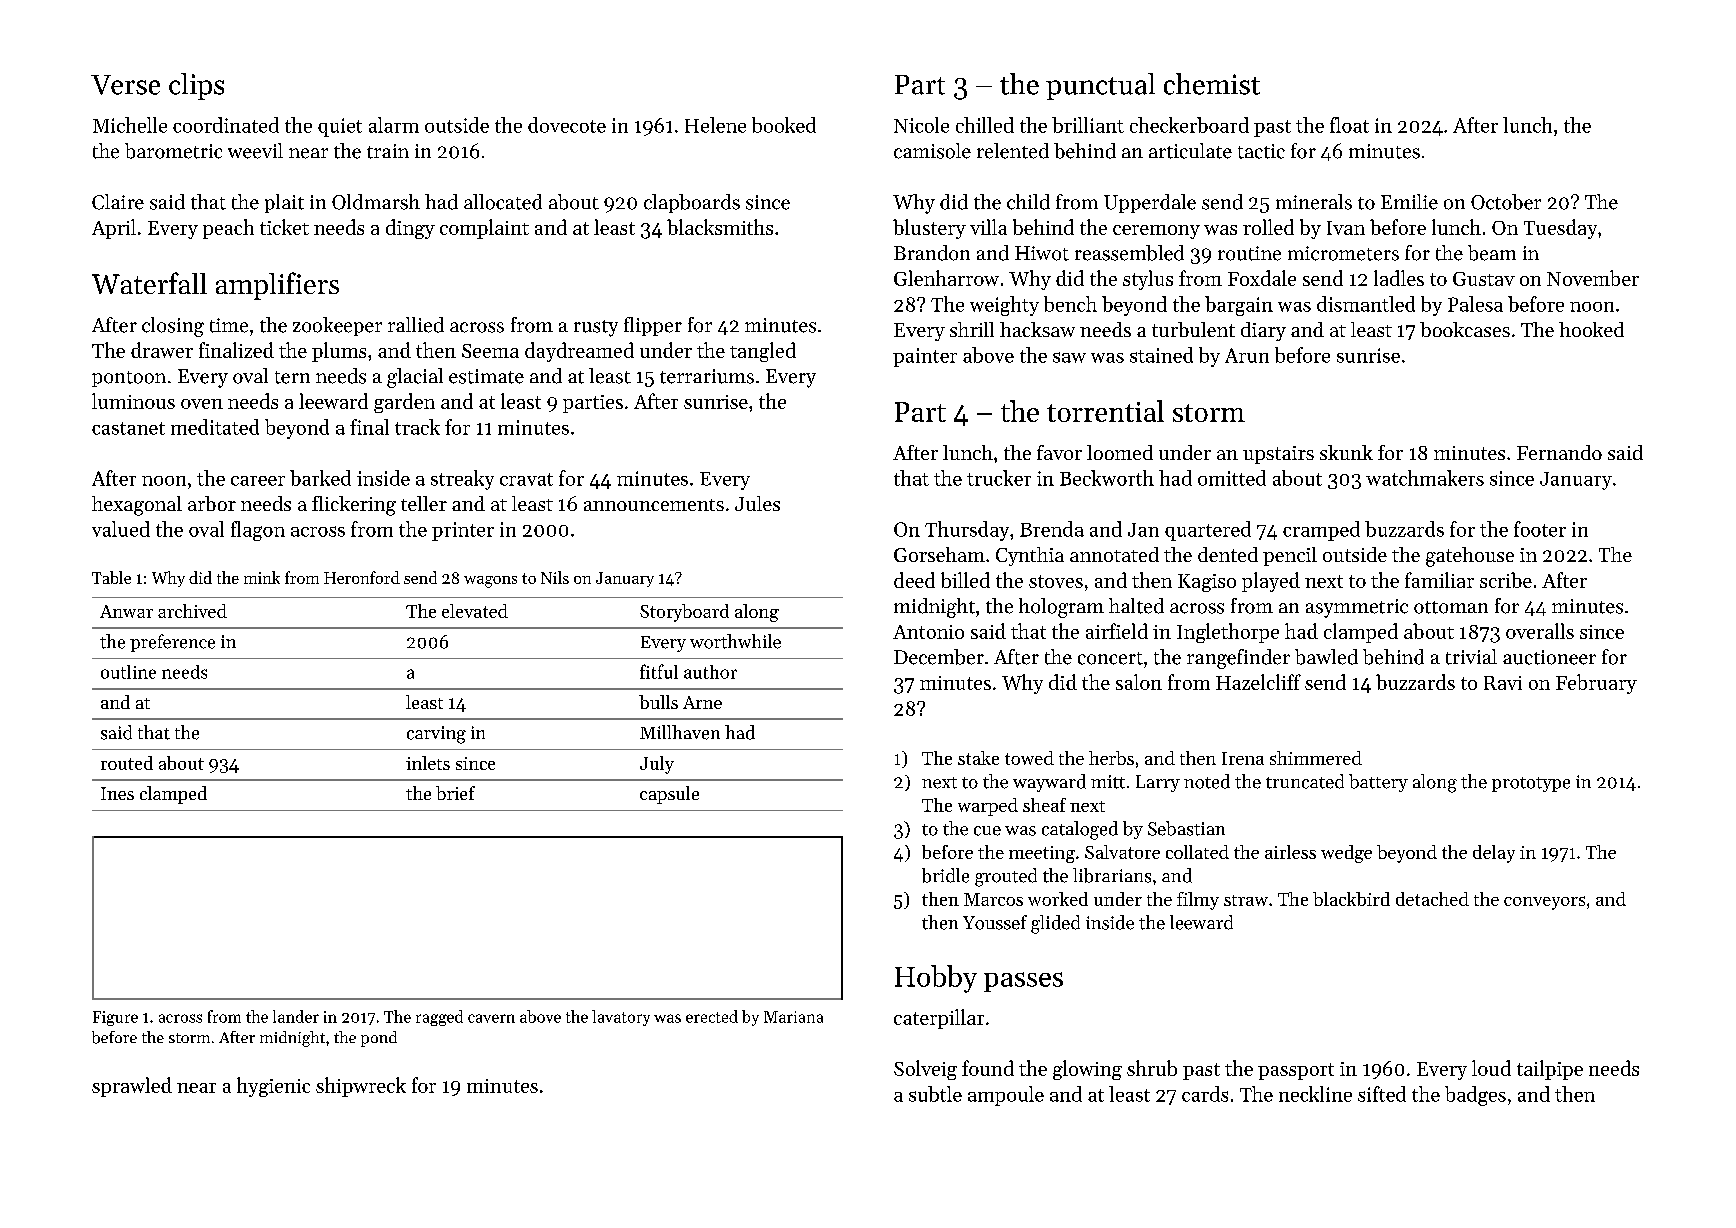 The image size is (1736, 1228). Describe the element at coordinates (424, 503) in the screenshot. I see `teller` at that location.
